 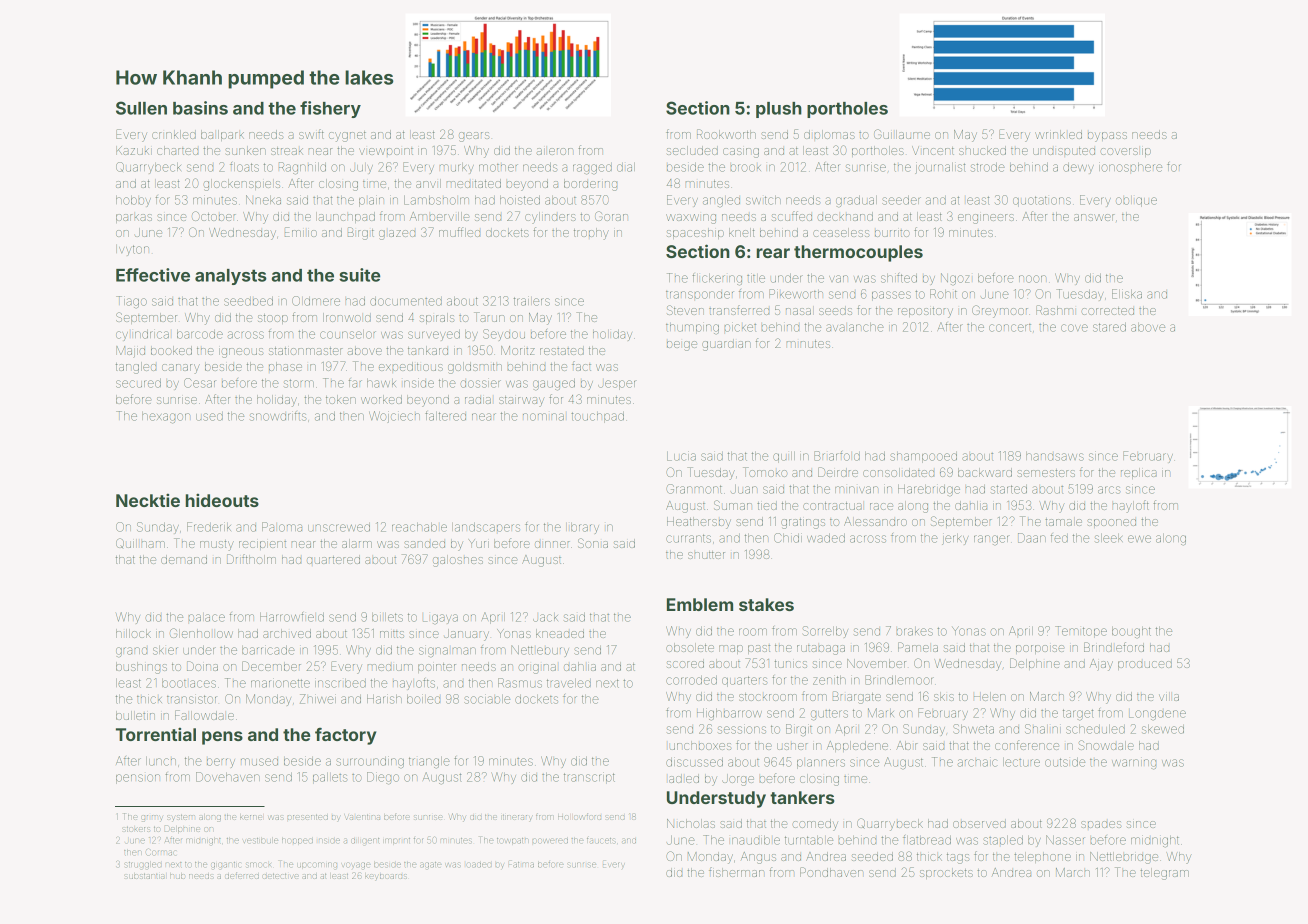 I want to click on noon, so click(x=1032, y=279).
